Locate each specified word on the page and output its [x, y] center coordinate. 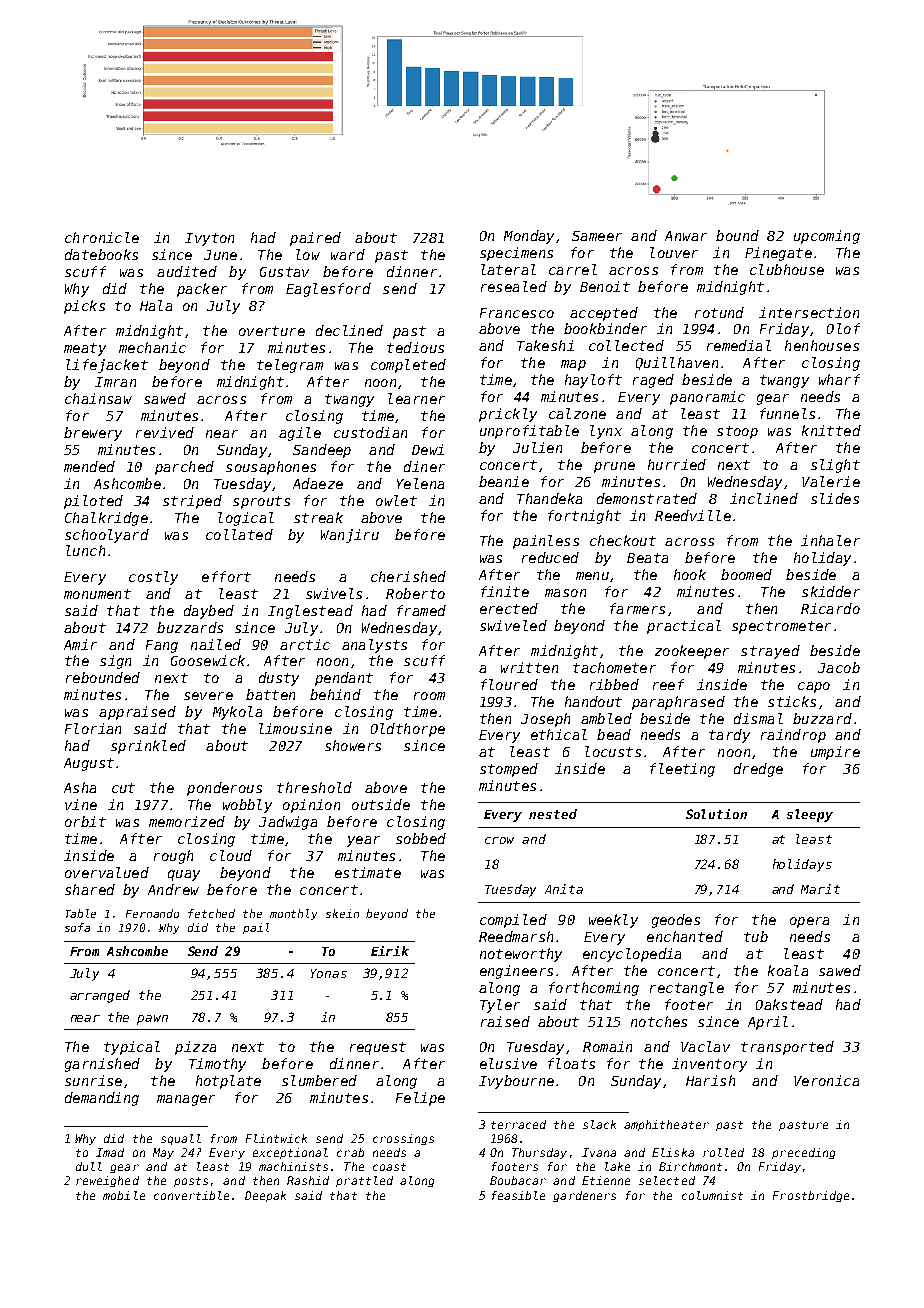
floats [571, 1063]
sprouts [261, 502]
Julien [537, 447]
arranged [100, 996]
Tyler [500, 1006]
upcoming [827, 237]
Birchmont [690, 1166]
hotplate [228, 1082]
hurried [677, 464]
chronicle [102, 237]
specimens [516, 254]
